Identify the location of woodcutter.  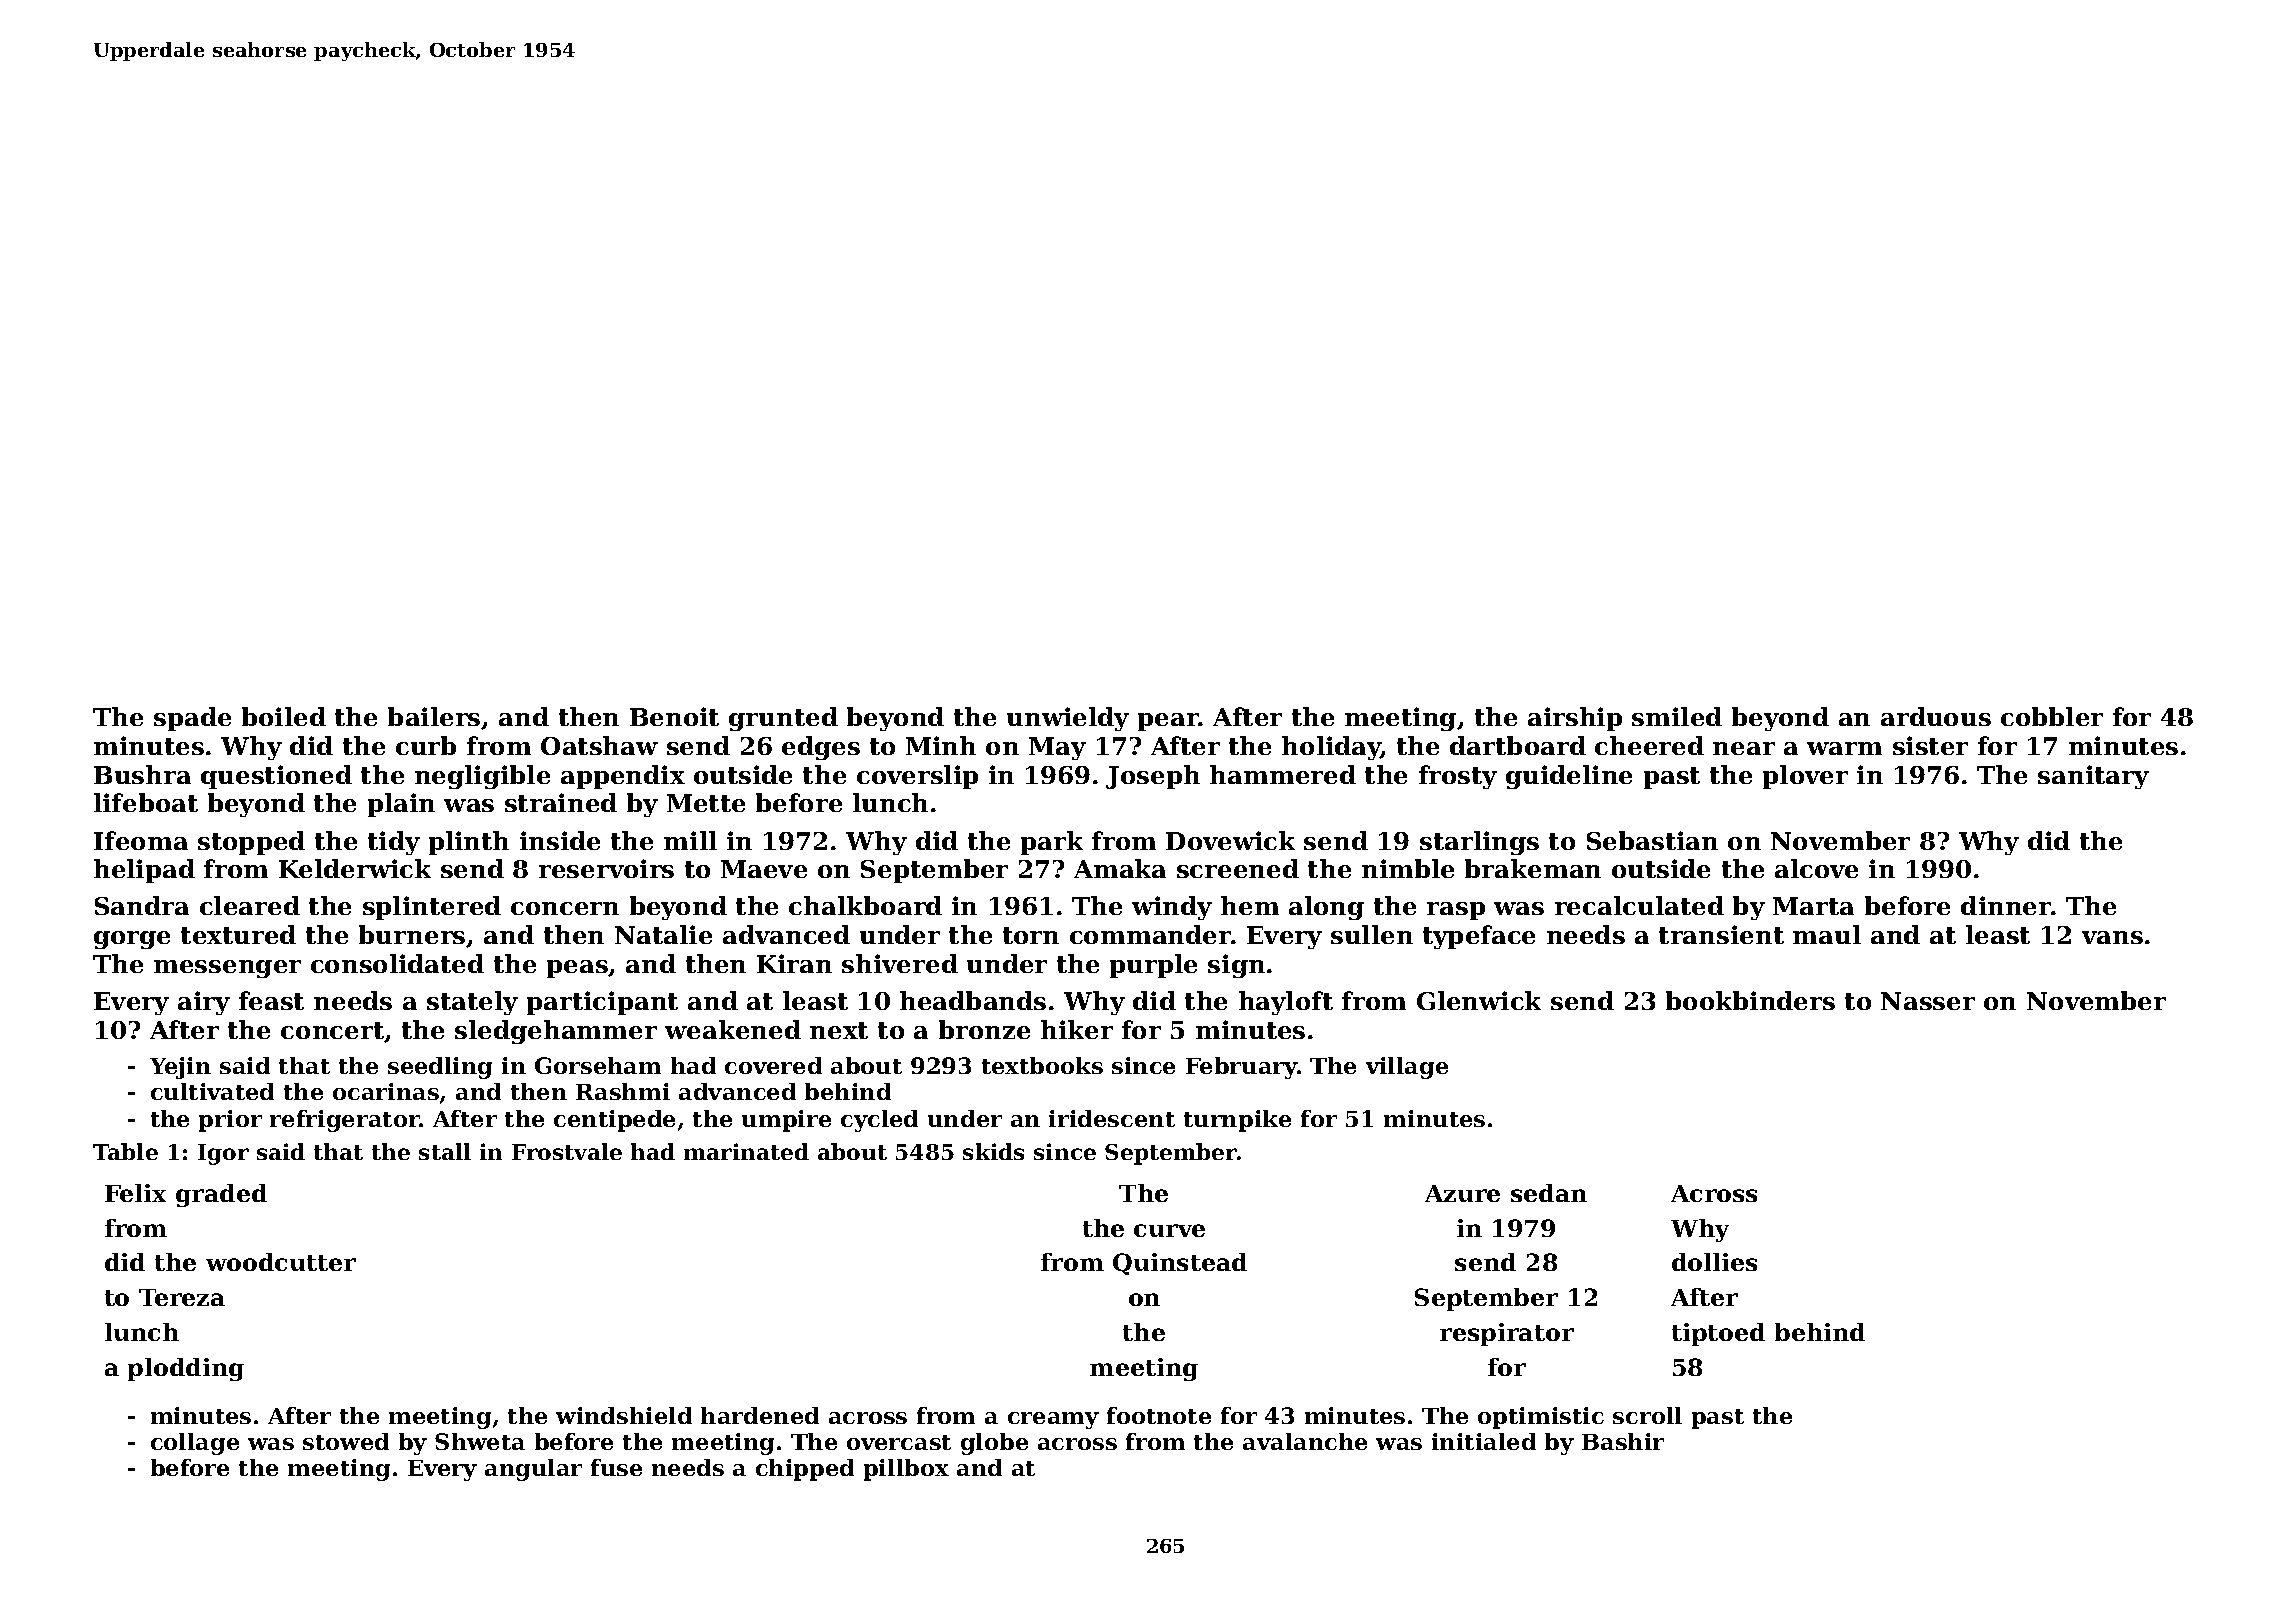
(281, 1262).
